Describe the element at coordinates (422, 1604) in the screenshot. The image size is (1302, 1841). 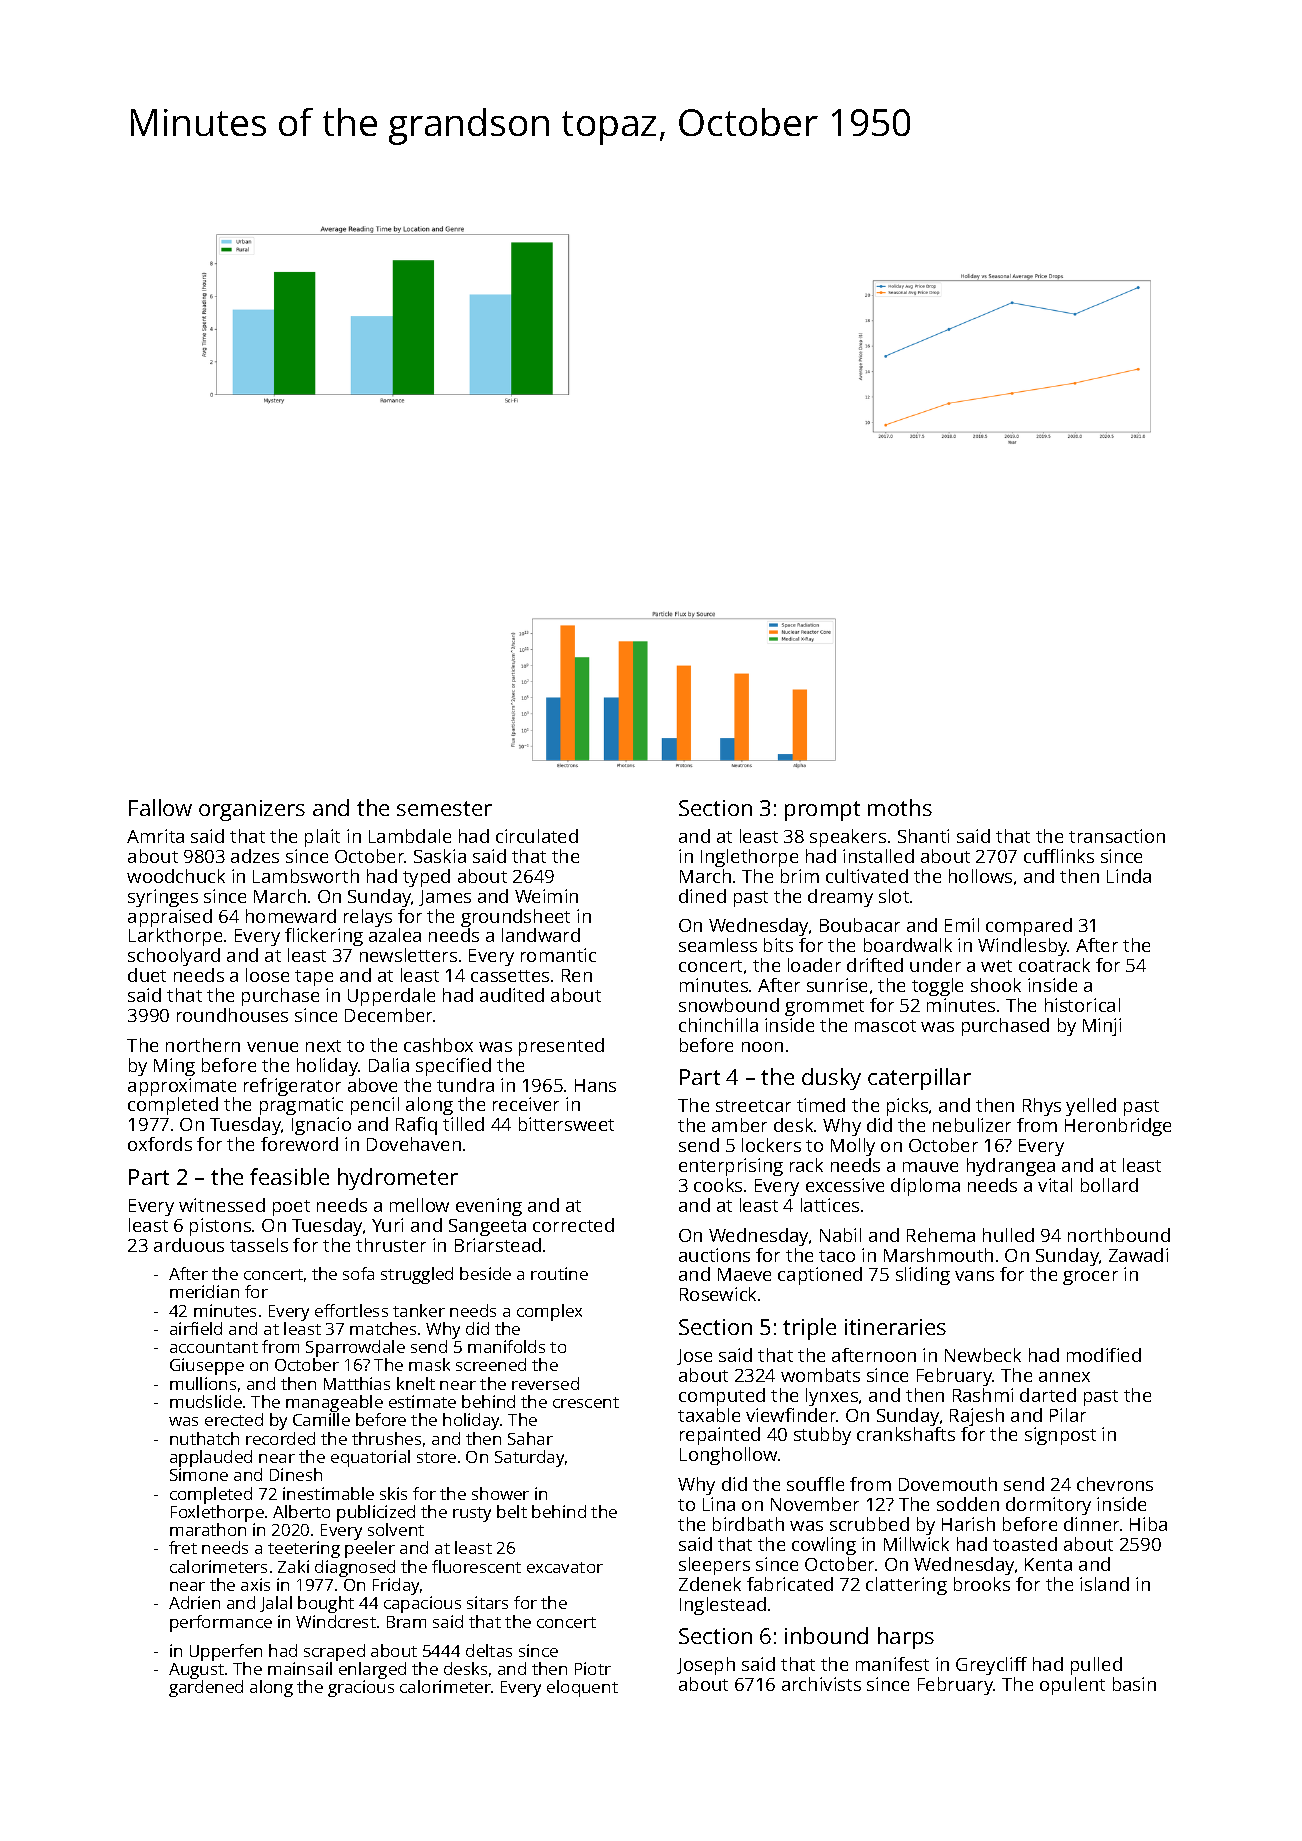
I see `capacious` at that location.
